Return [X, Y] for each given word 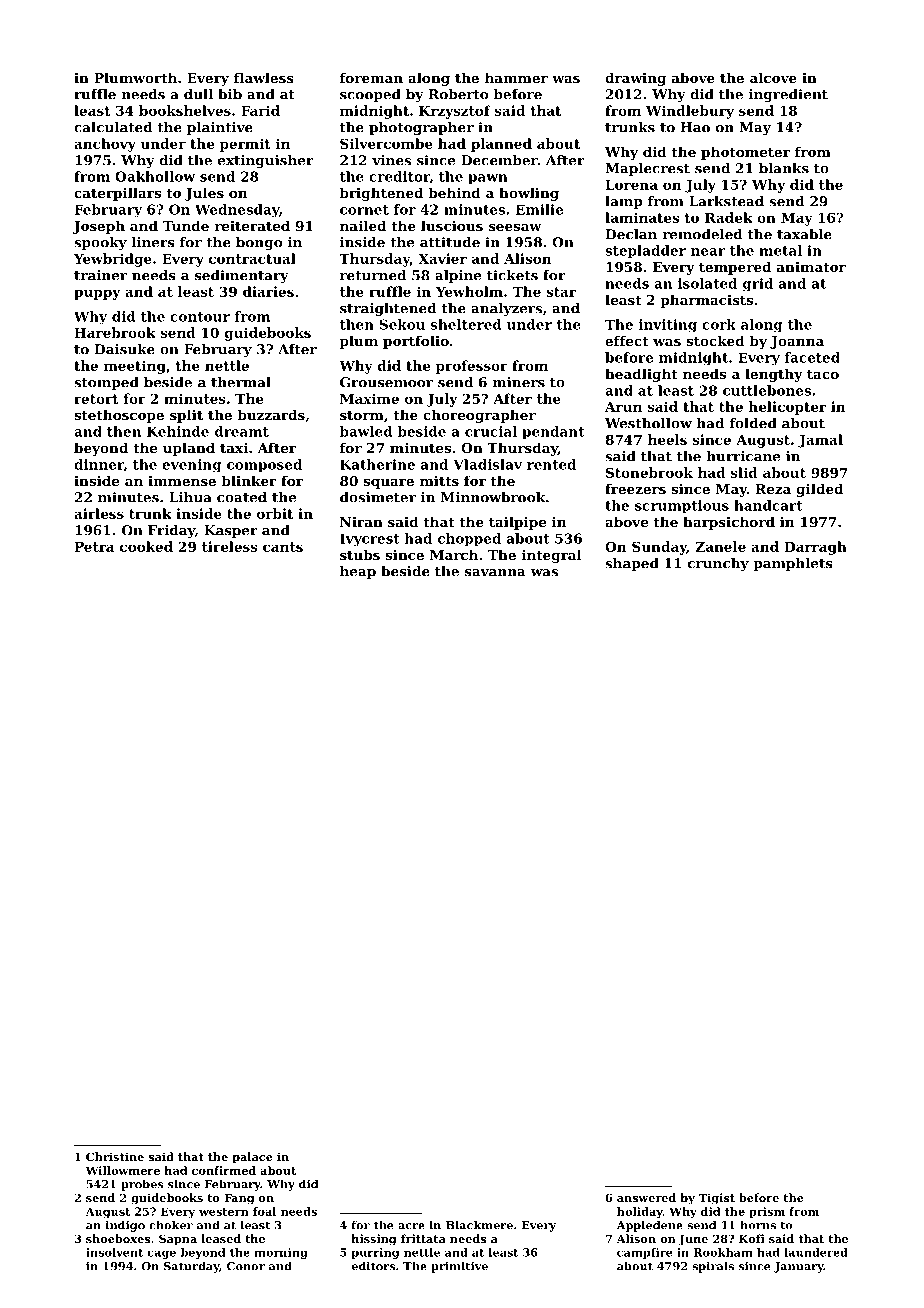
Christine [115, 1156]
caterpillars [117, 194]
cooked [146, 546]
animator [811, 266]
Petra [94, 547]
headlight [641, 375]
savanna [495, 573]
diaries [268, 291]
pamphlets [793, 564]
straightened [388, 309]
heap [358, 572]
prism [767, 1212]
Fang [239, 1199]
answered [646, 1197]
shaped [632, 564]
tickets [512, 275]
